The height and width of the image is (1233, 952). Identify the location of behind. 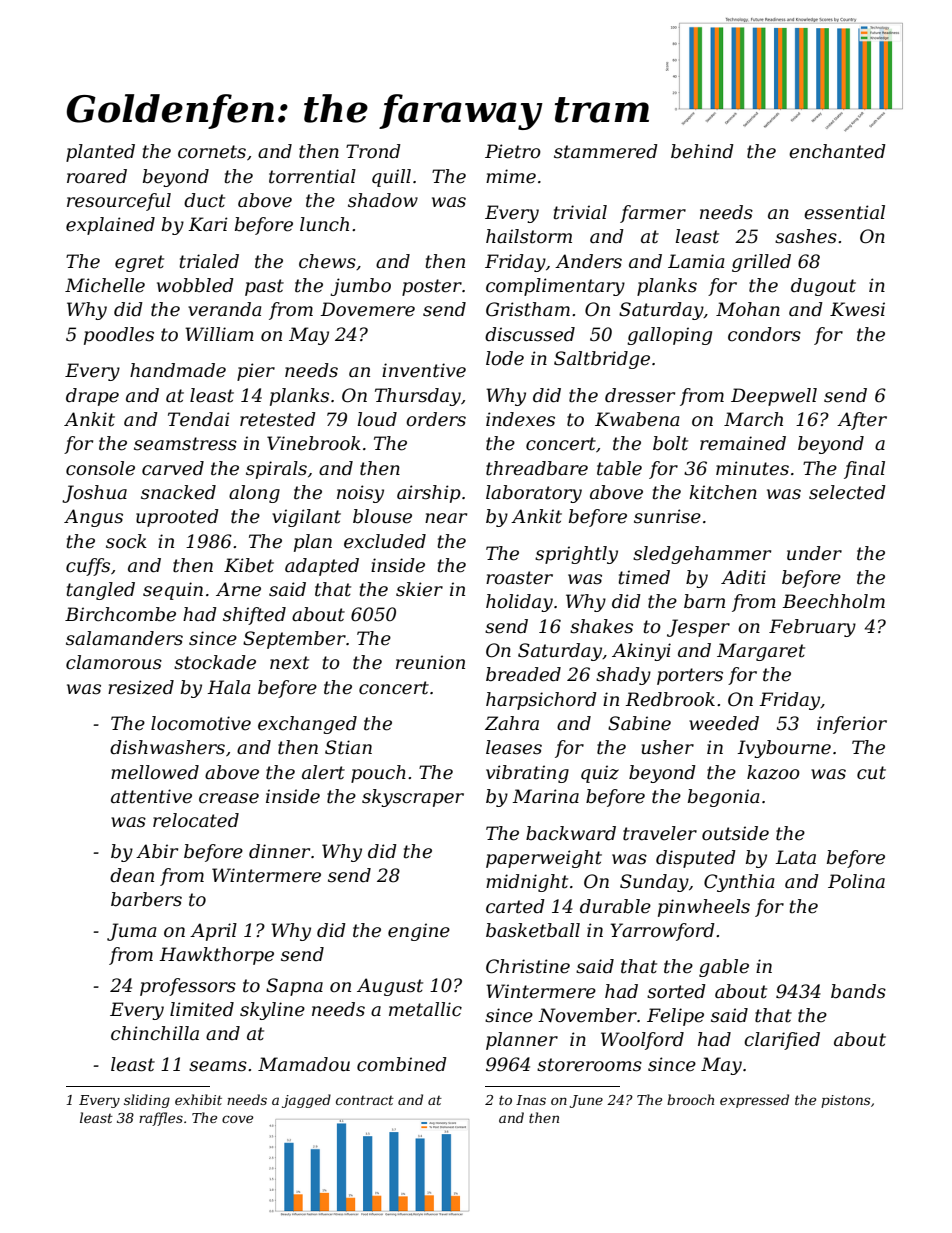
(702, 151).
